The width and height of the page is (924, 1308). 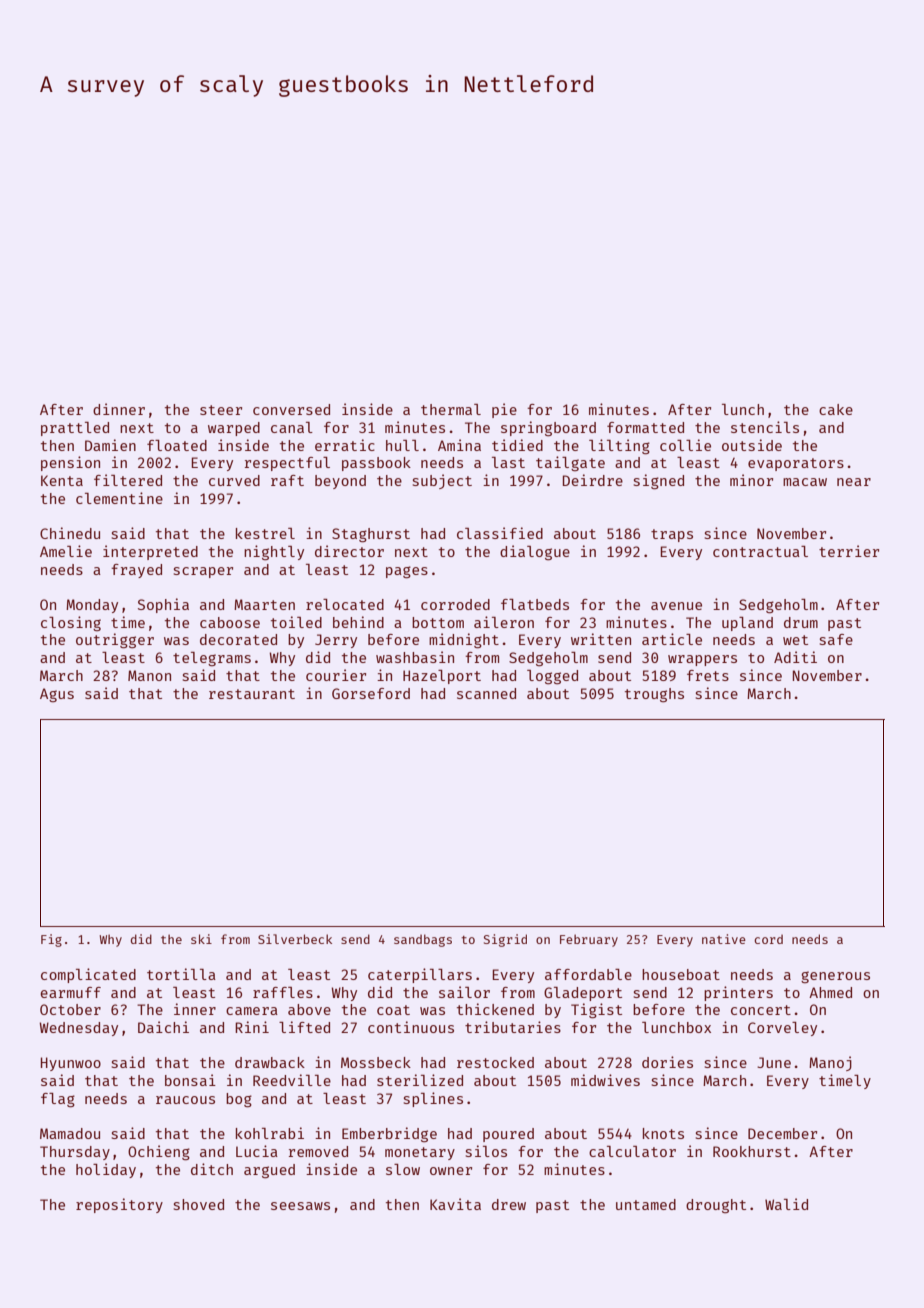 I want to click on logged, so click(x=552, y=677).
